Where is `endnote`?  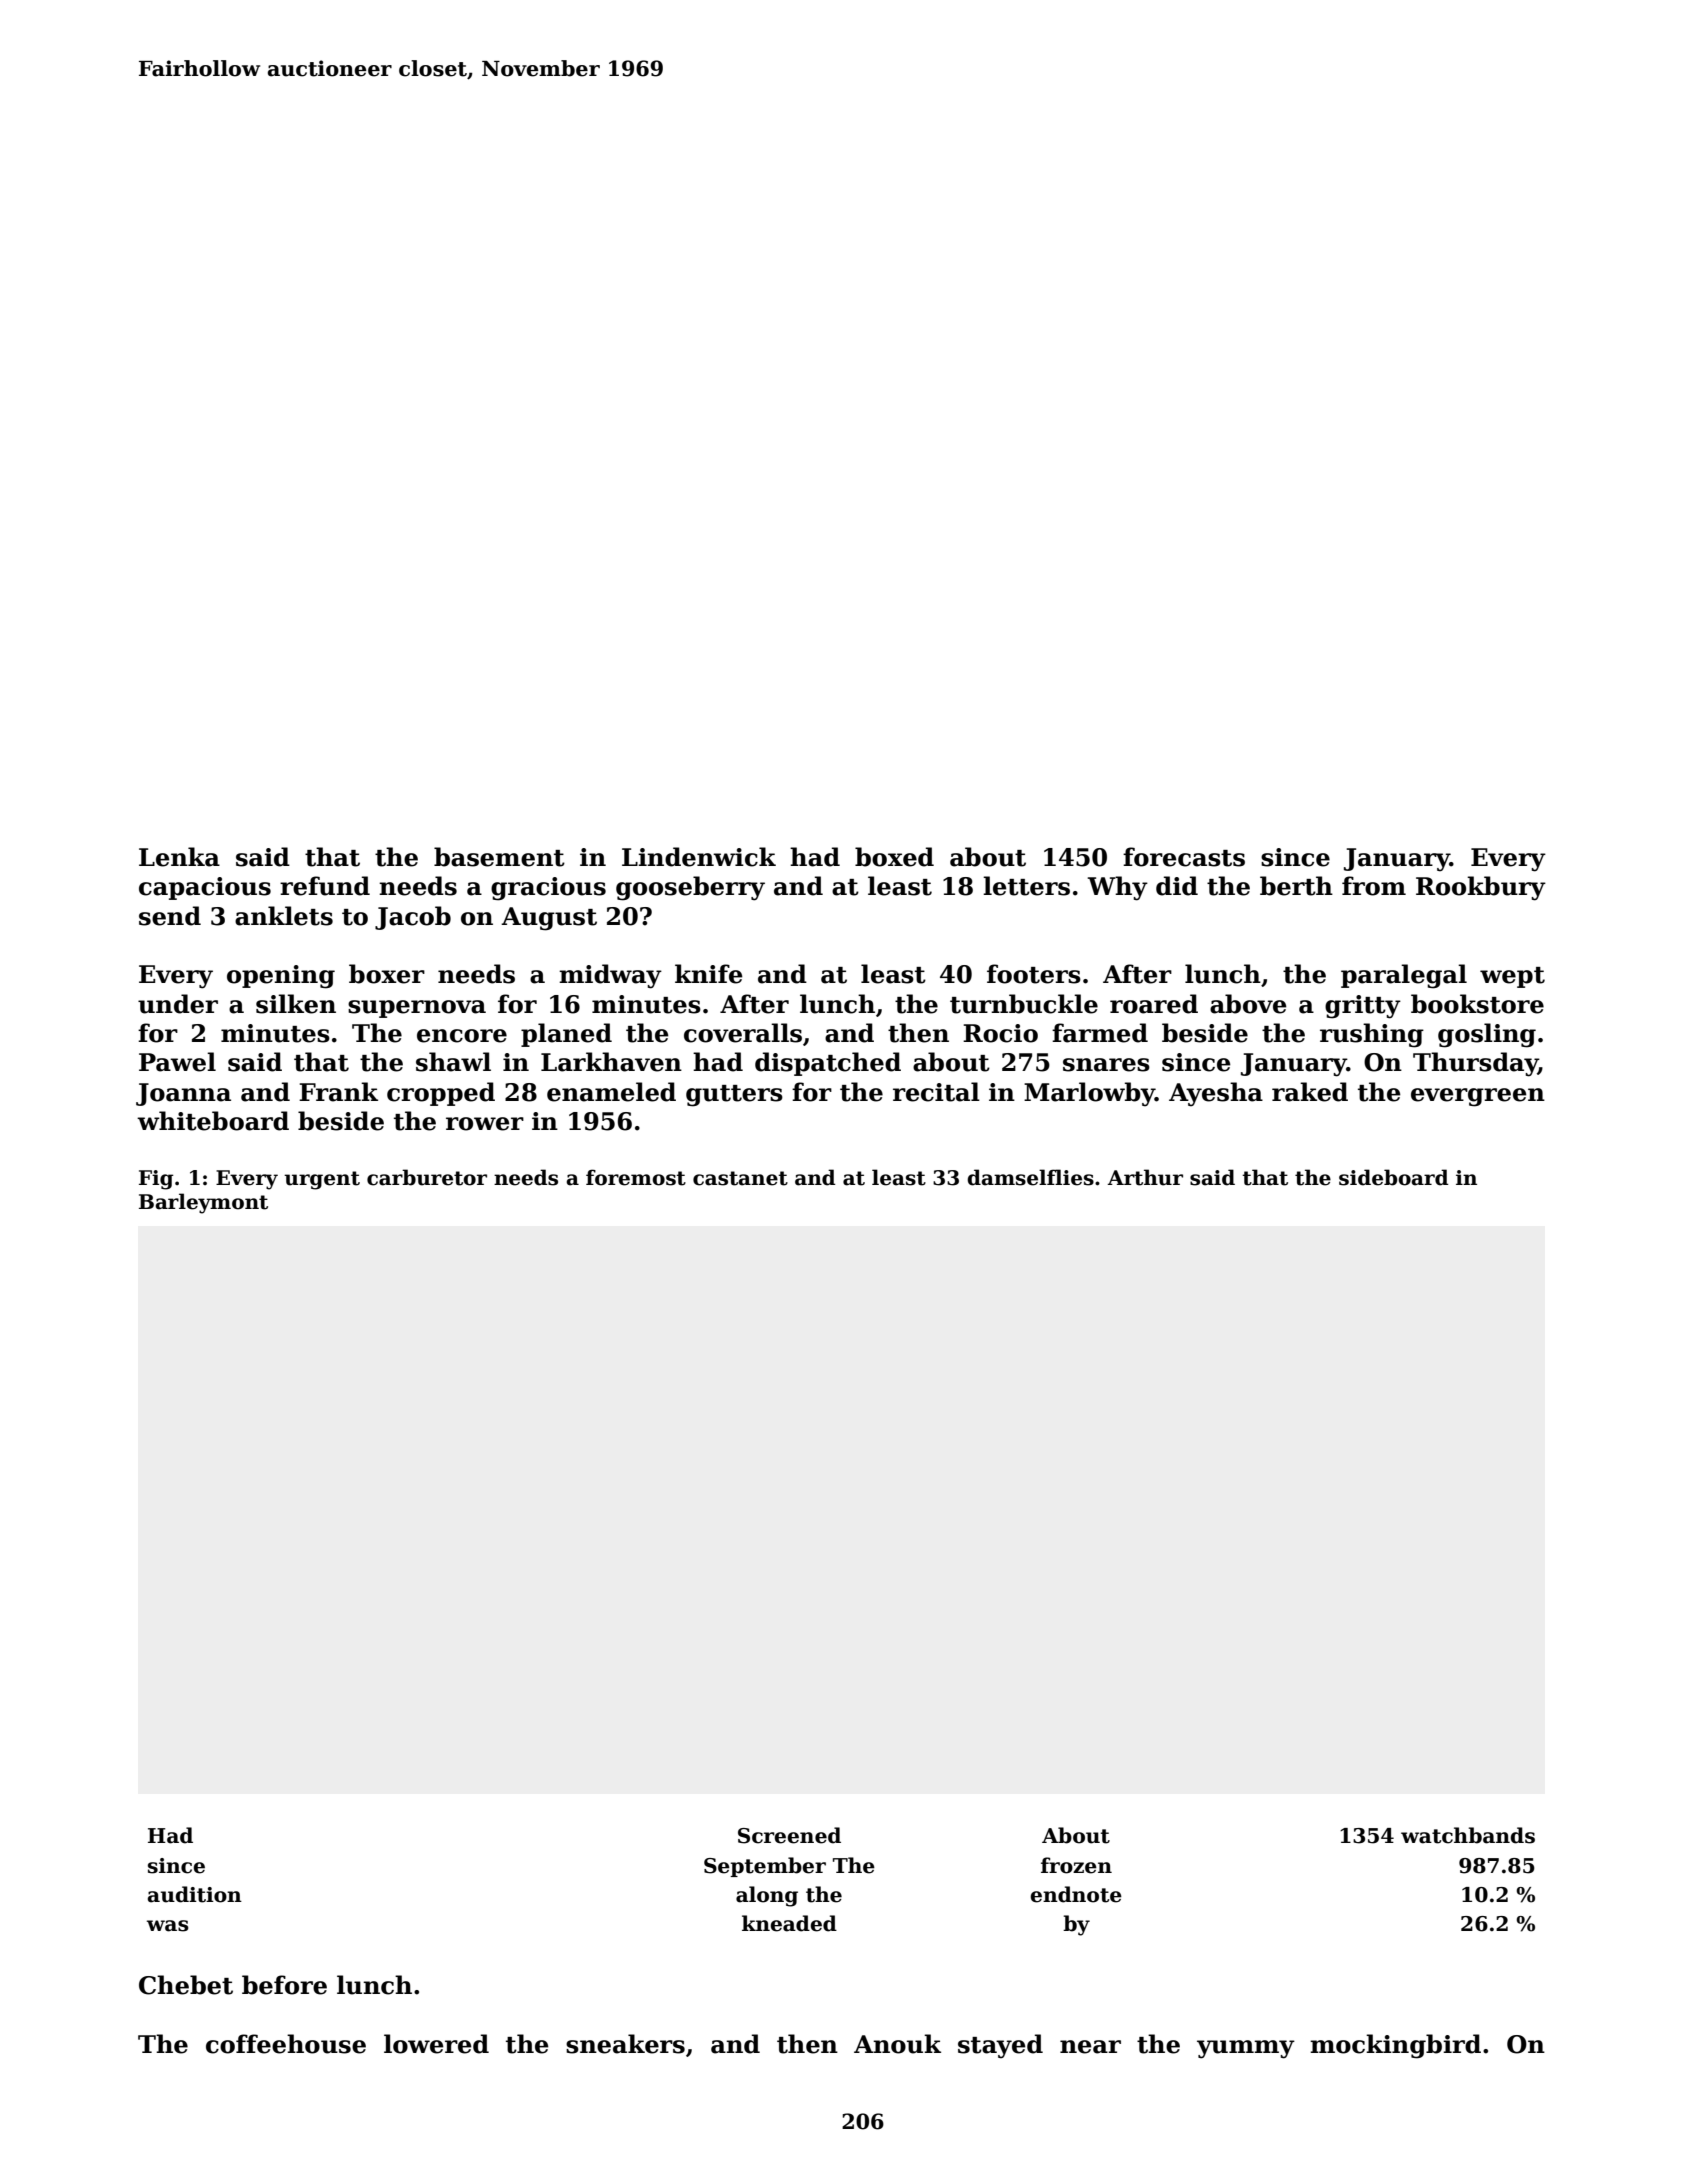
endnote is located at coordinates (1076, 1894).
